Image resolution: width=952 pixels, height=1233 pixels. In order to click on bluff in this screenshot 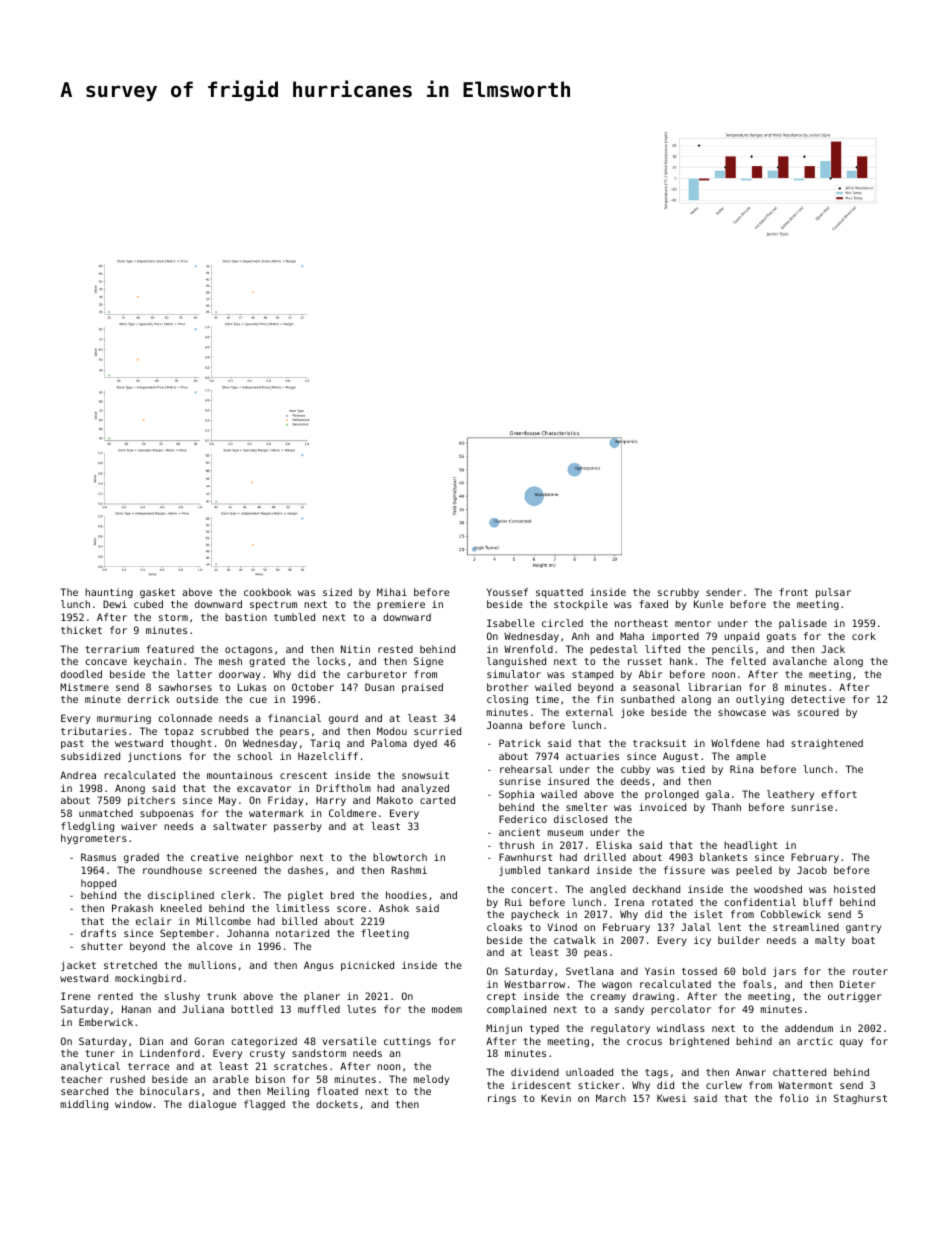, I will do `click(818, 902)`.
